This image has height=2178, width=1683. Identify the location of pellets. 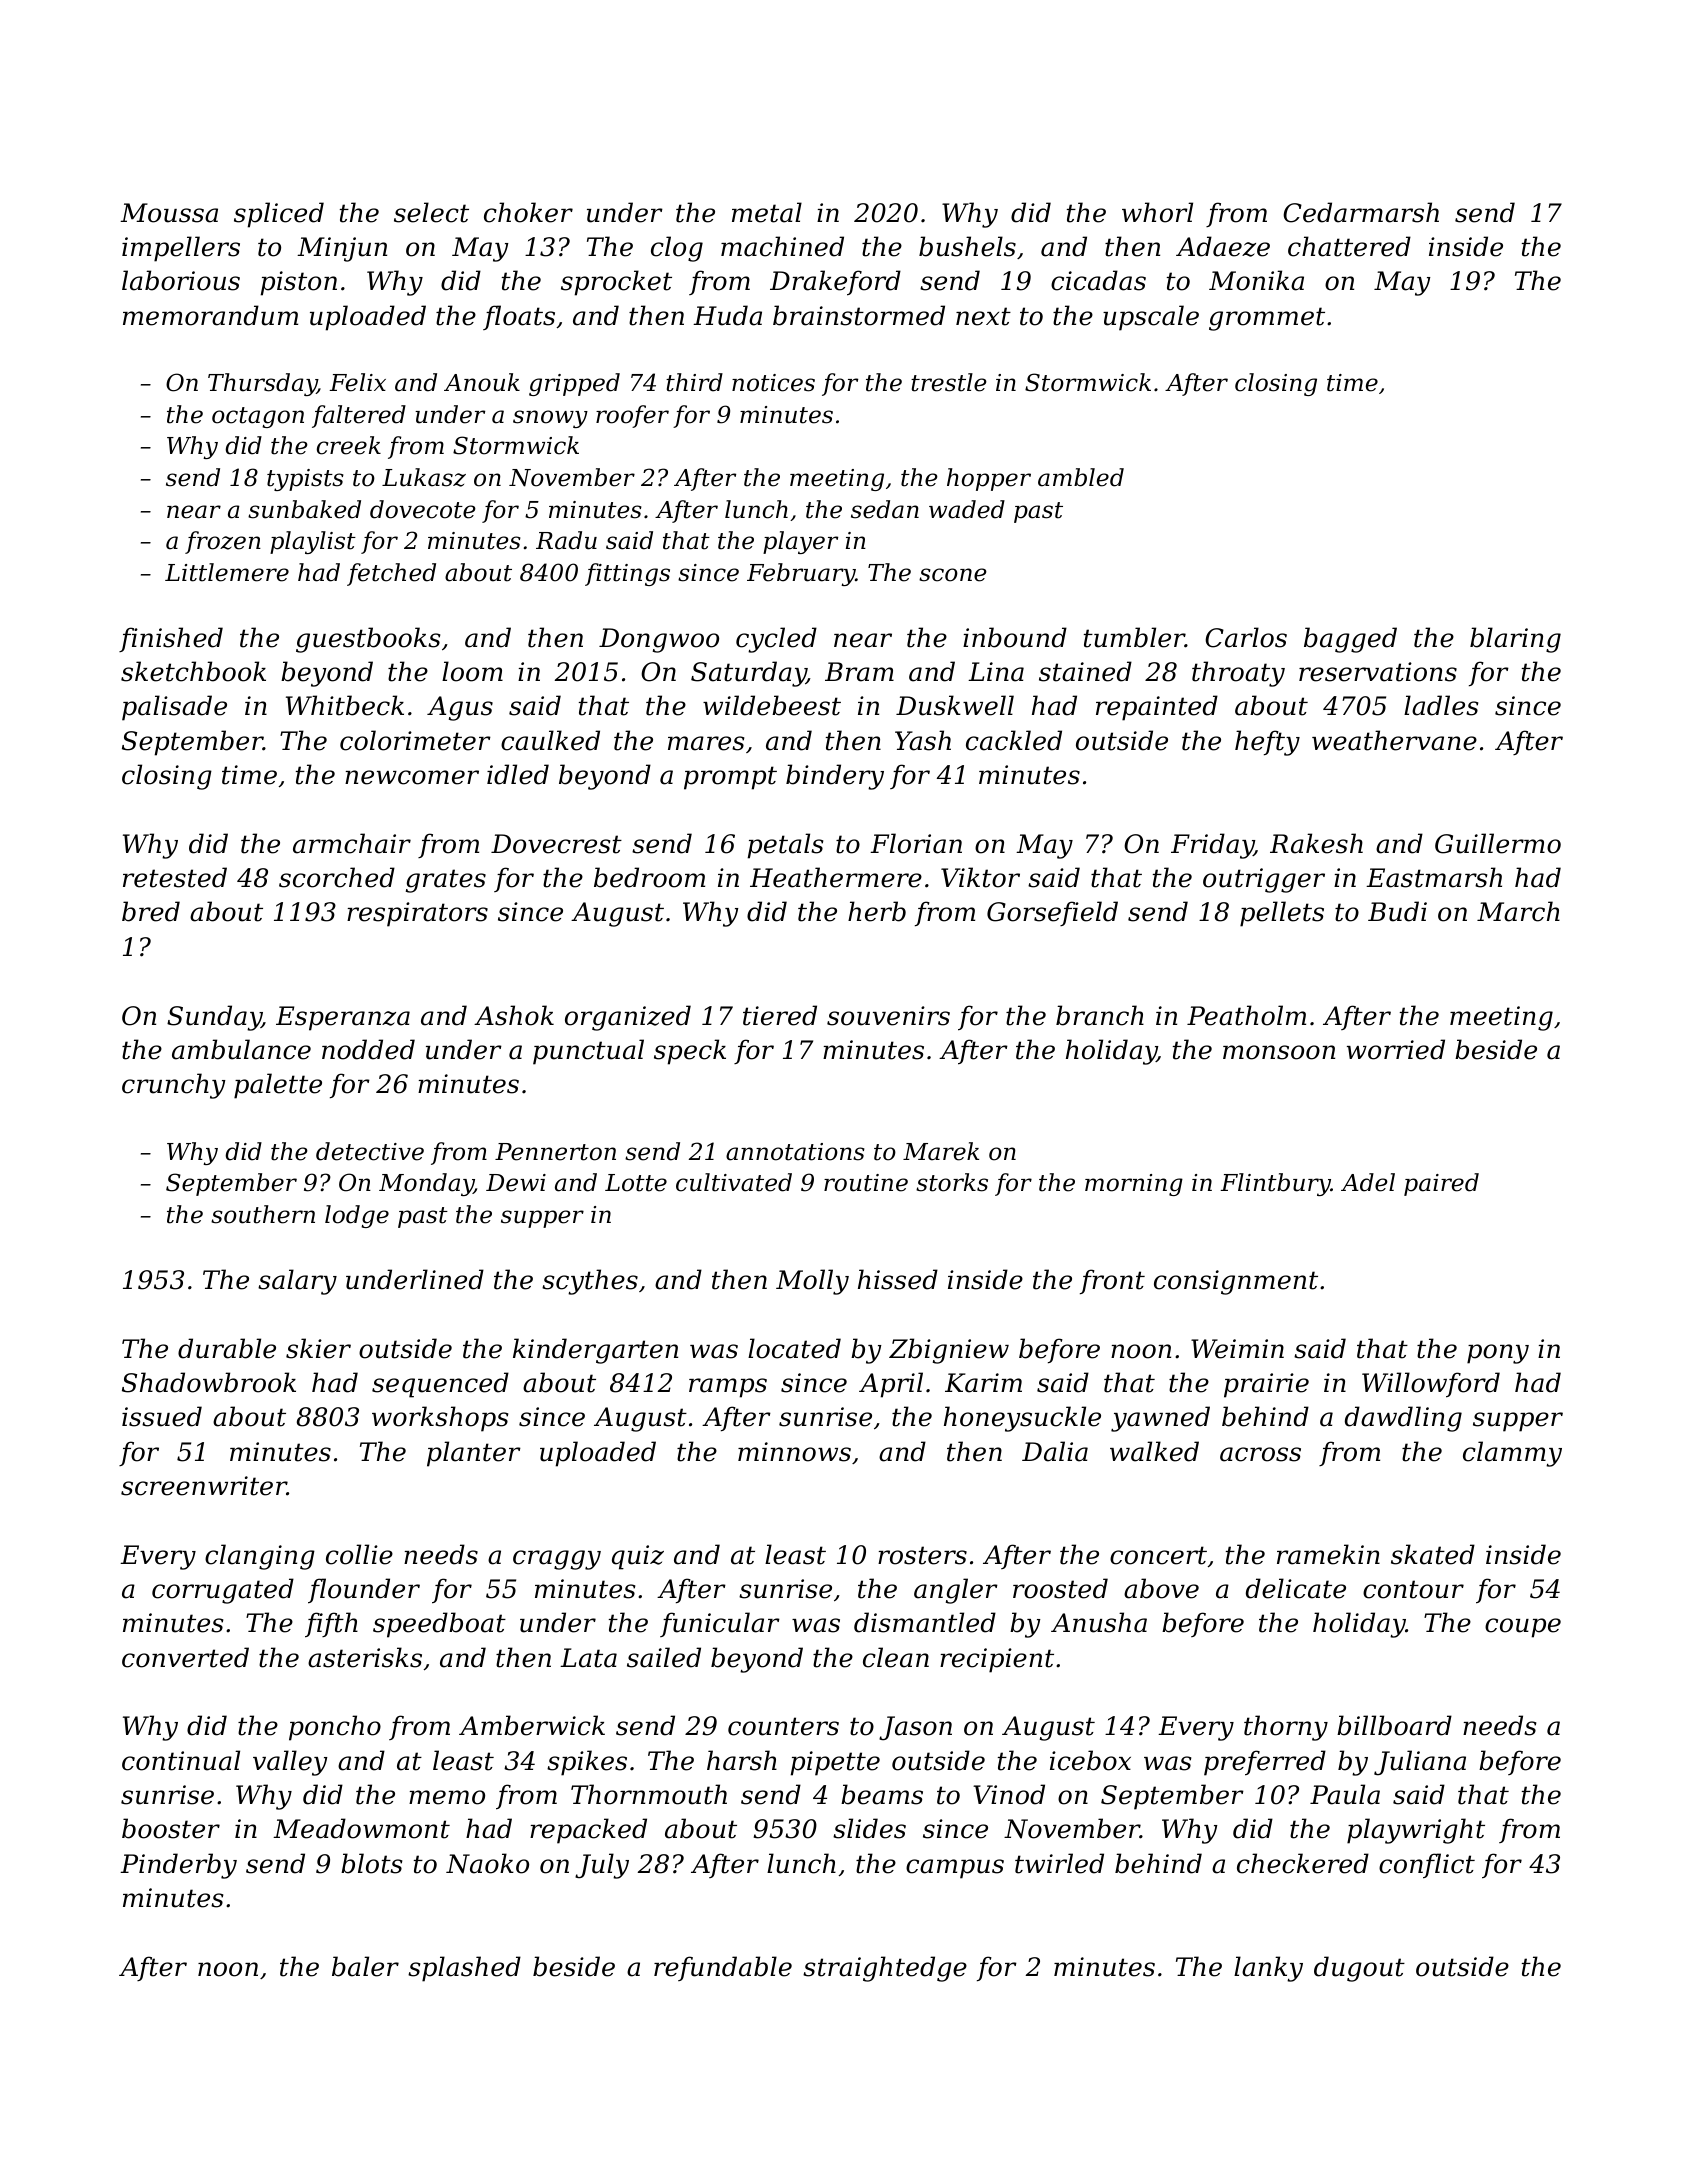
(1282, 914).
